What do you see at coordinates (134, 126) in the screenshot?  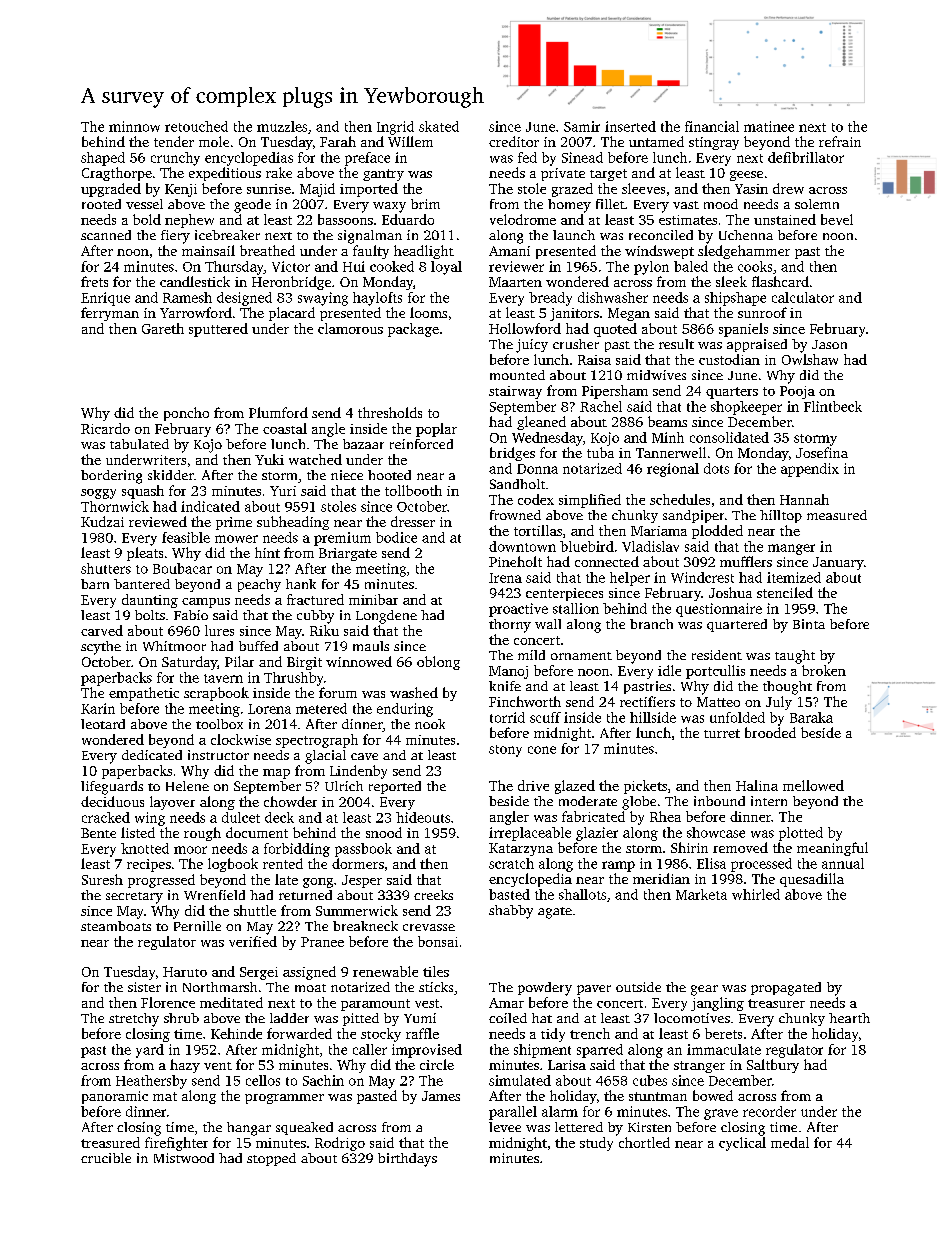 I see `minnow` at bounding box center [134, 126].
